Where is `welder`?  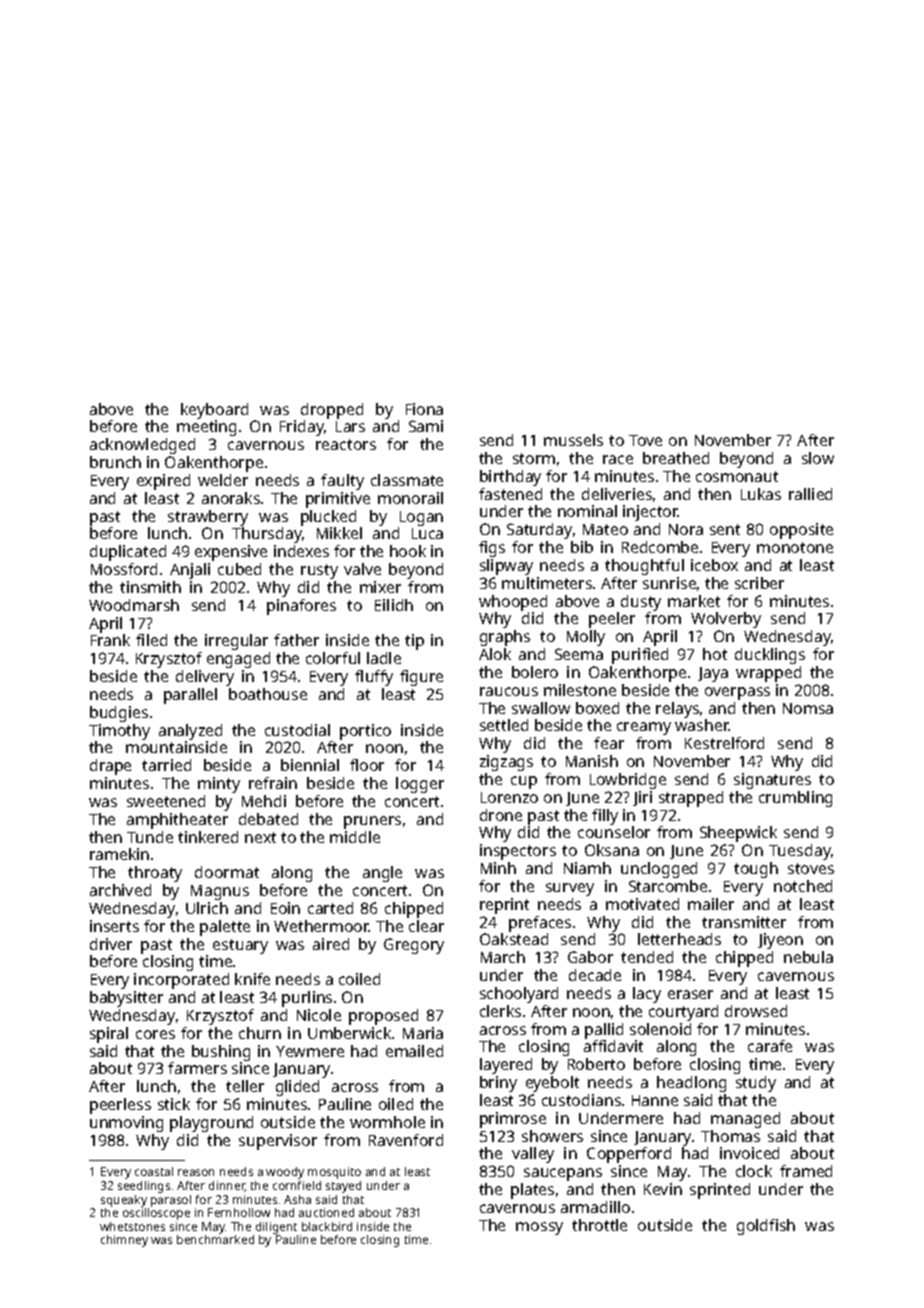 welder is located at coordinates (223, 480).
